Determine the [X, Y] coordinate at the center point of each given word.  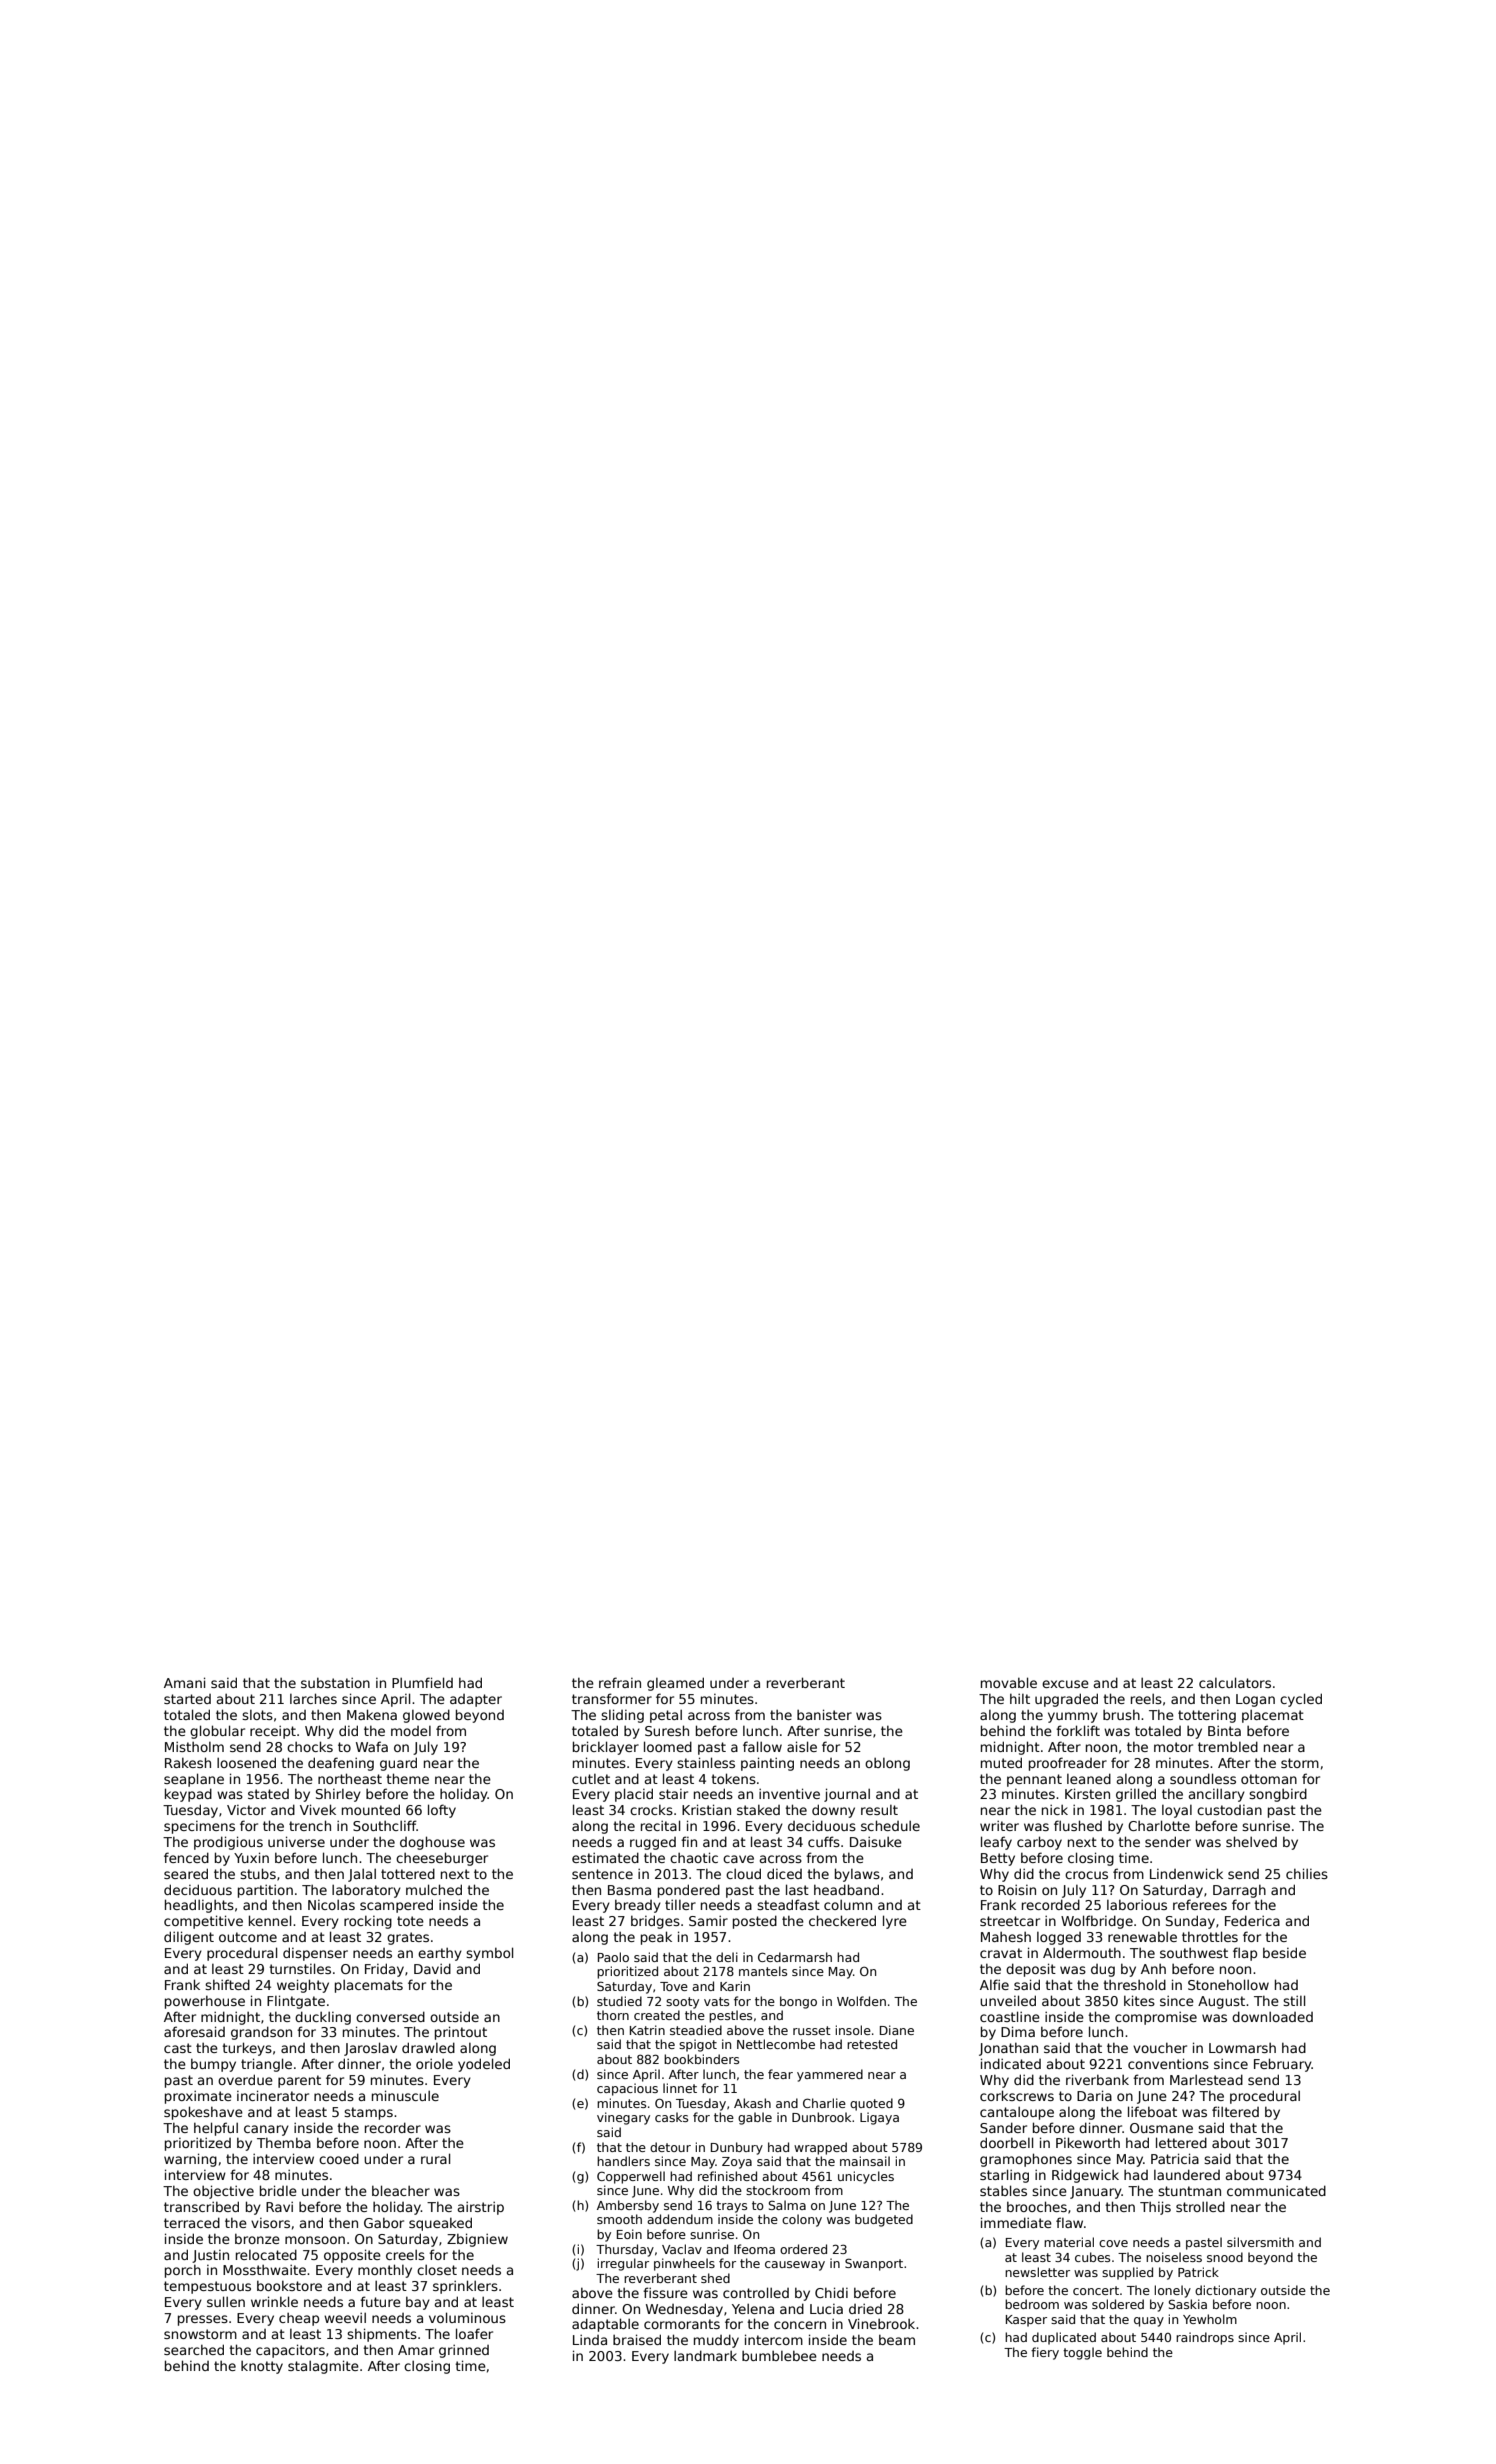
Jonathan [1008, 2049]
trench [310, 1825]
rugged [653, 1843]
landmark [705, 2355]
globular [217, 1732]
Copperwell [631, 2177]
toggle [1082, 2353]
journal [847, 1795]
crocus [1086, 1875]
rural [435, 2158]
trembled [1228, 1746]
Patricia [1175, 2158]
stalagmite [323, 2367]
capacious [627, 2089]
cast [178, 2048]
